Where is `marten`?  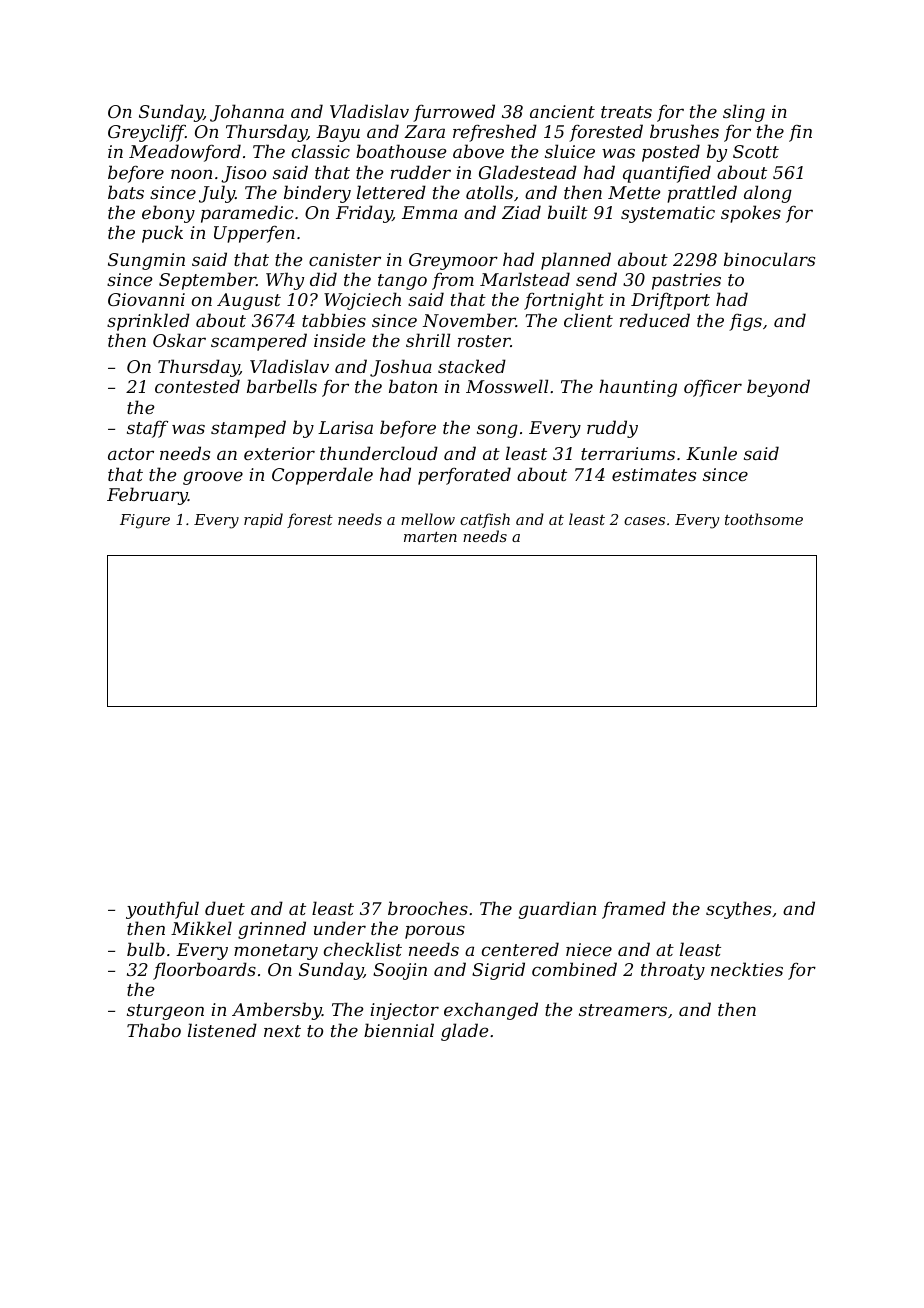 marten is located at coordinates (430, 537).
